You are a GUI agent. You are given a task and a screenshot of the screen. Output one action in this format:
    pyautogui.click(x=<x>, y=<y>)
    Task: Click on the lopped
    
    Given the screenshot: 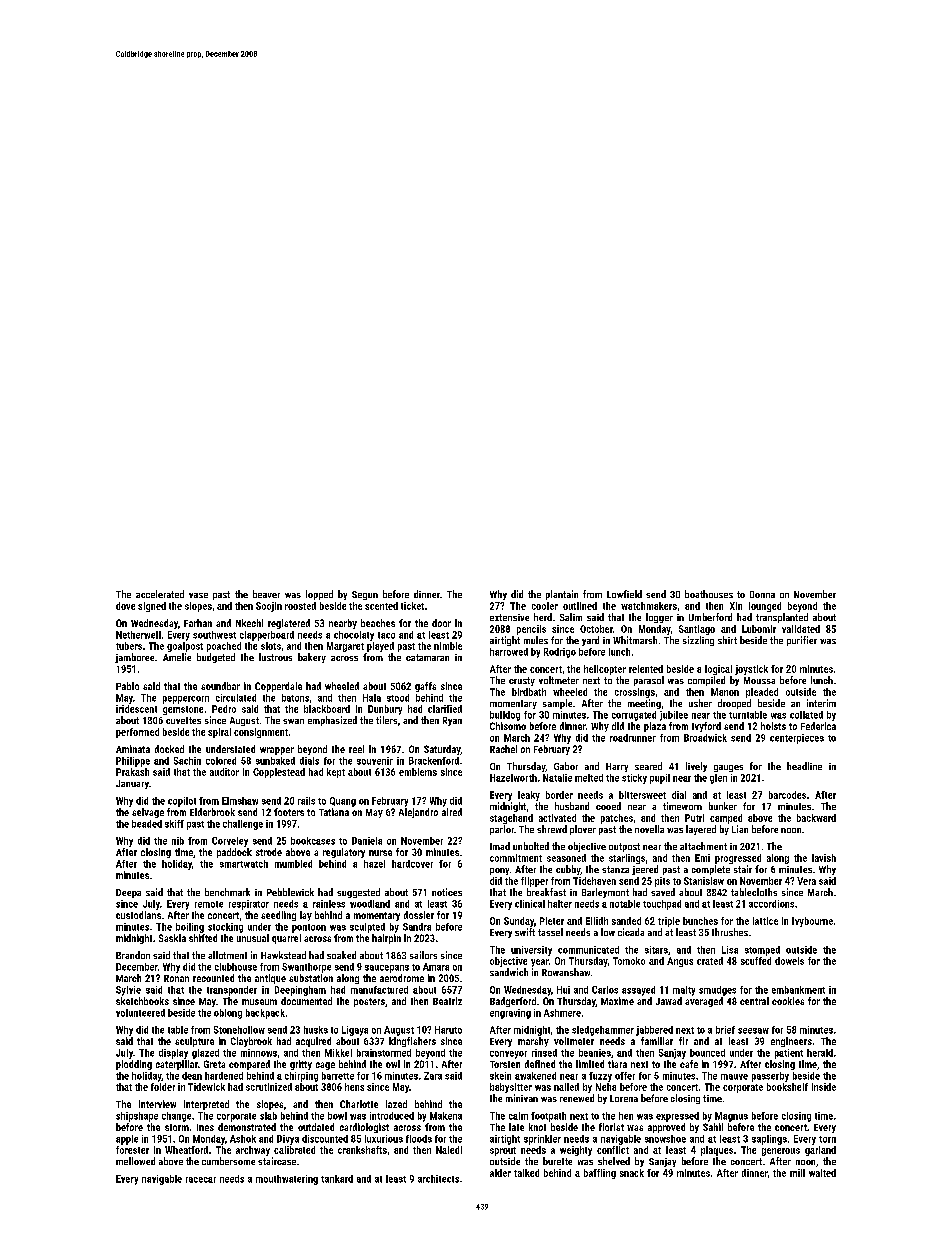 What is the action you would take?
    pyautogui.click(x=319, y=595)
